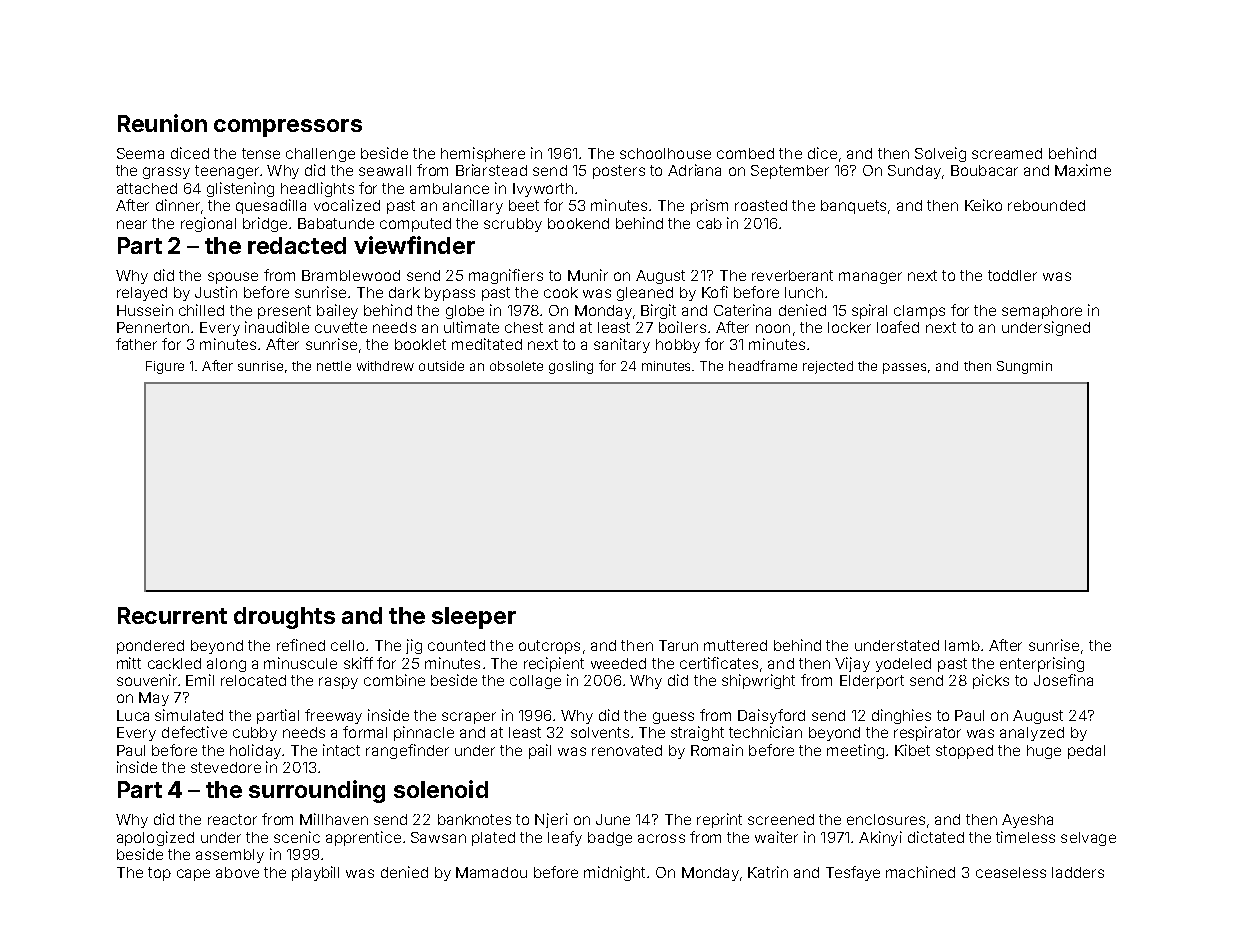  Describe the element at coordinates (610, 839) in the document. I see `badge` at that location.
